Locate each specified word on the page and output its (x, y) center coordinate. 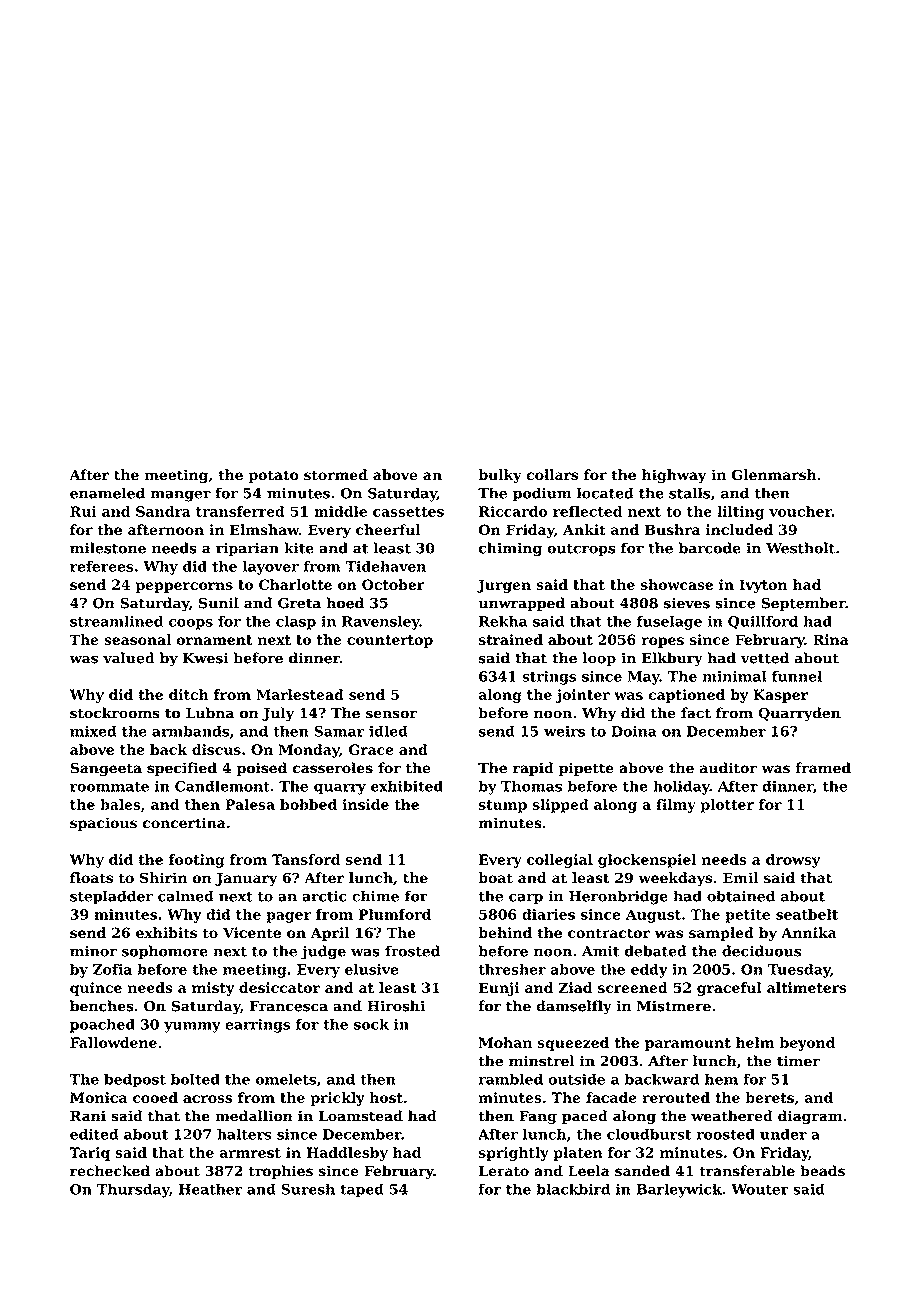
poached (102, 1025)
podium (542, 494)
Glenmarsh (773, 475)
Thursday (133, 1190)
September (803, 604)
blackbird (573, 1189)
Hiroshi (396, 1006)
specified (182, 769)
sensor (391, 714)
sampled (721, 934)
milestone (108, 548)
